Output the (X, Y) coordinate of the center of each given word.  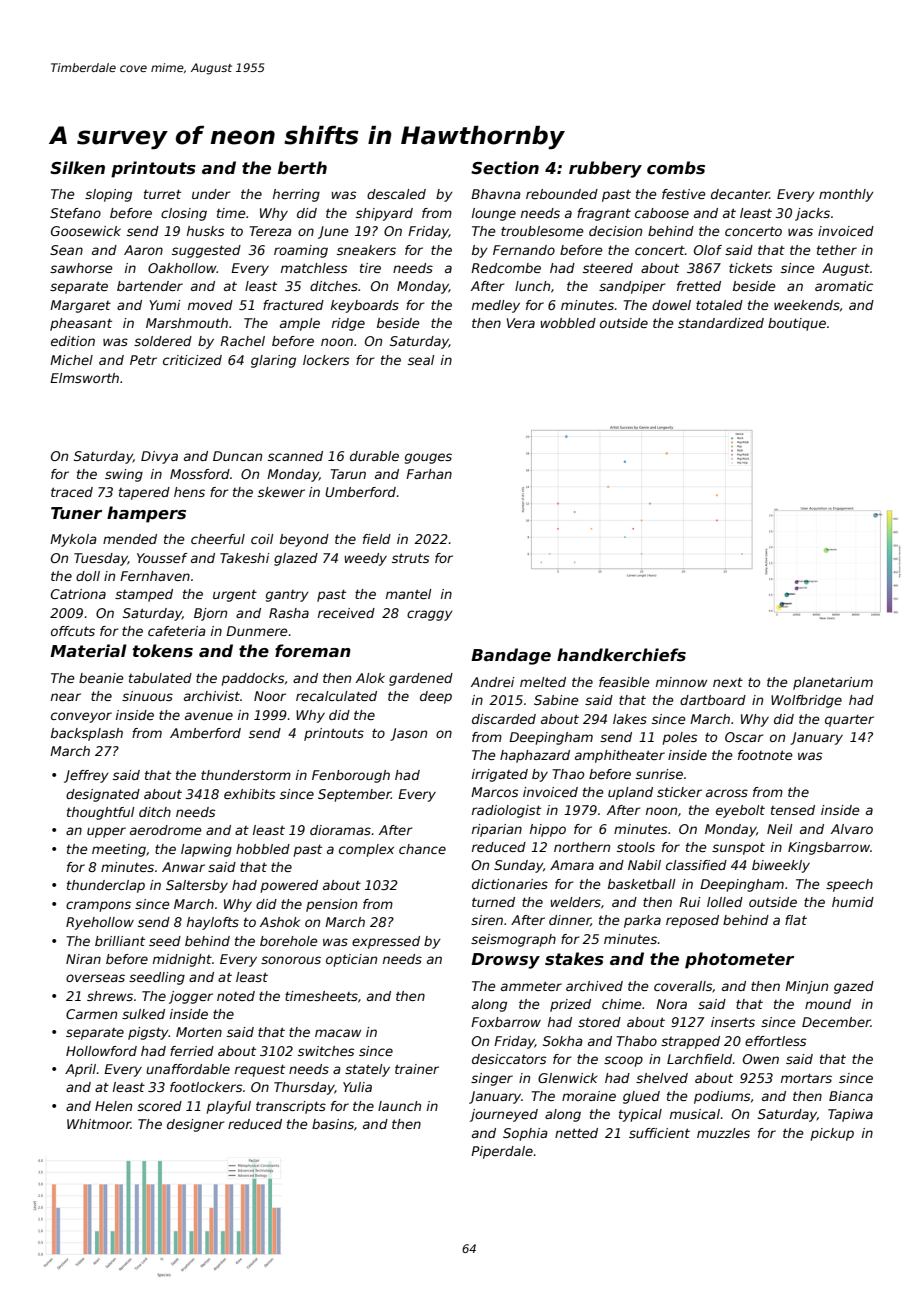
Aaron (143, 250)
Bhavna (496, 194)
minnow (681, 682)
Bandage (511, 656)
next (728, 682)
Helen (113, 1106)
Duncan (237, 456)
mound (828, 1004)
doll (88, 576)
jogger (191, 997)
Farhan (429, 474)
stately (367, 1070)
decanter (740, 194)
